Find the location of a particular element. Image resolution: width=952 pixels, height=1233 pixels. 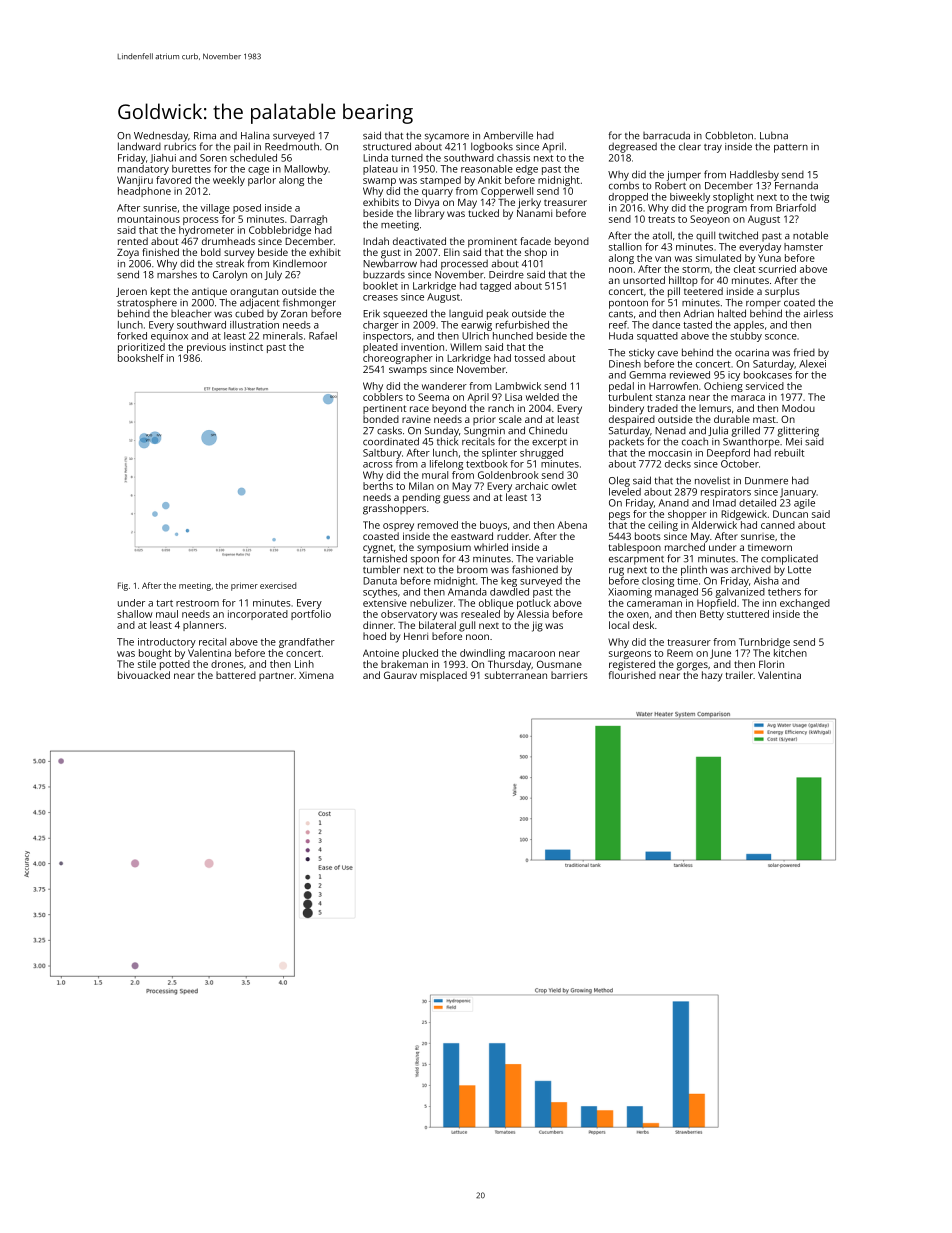

Nanami is located at coordinates (534, 213).
